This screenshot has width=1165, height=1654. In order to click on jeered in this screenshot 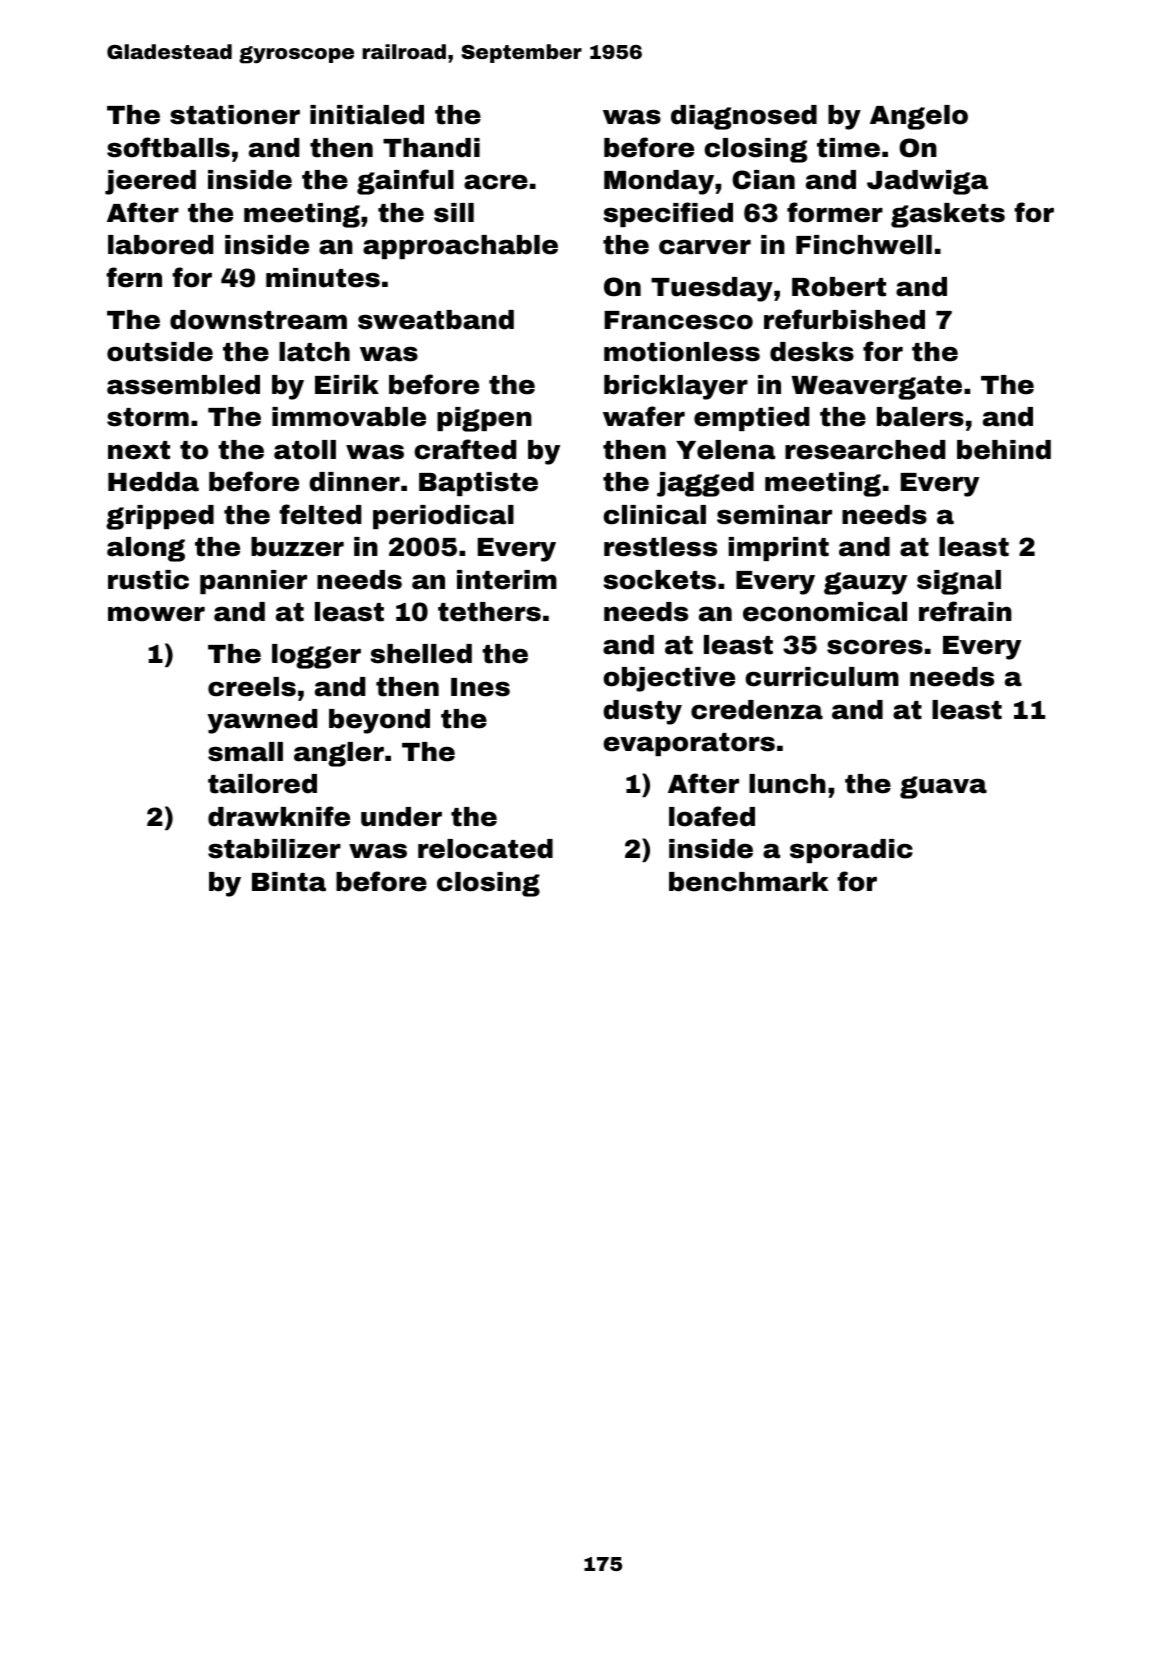, I will do `click(150, 182)`.
